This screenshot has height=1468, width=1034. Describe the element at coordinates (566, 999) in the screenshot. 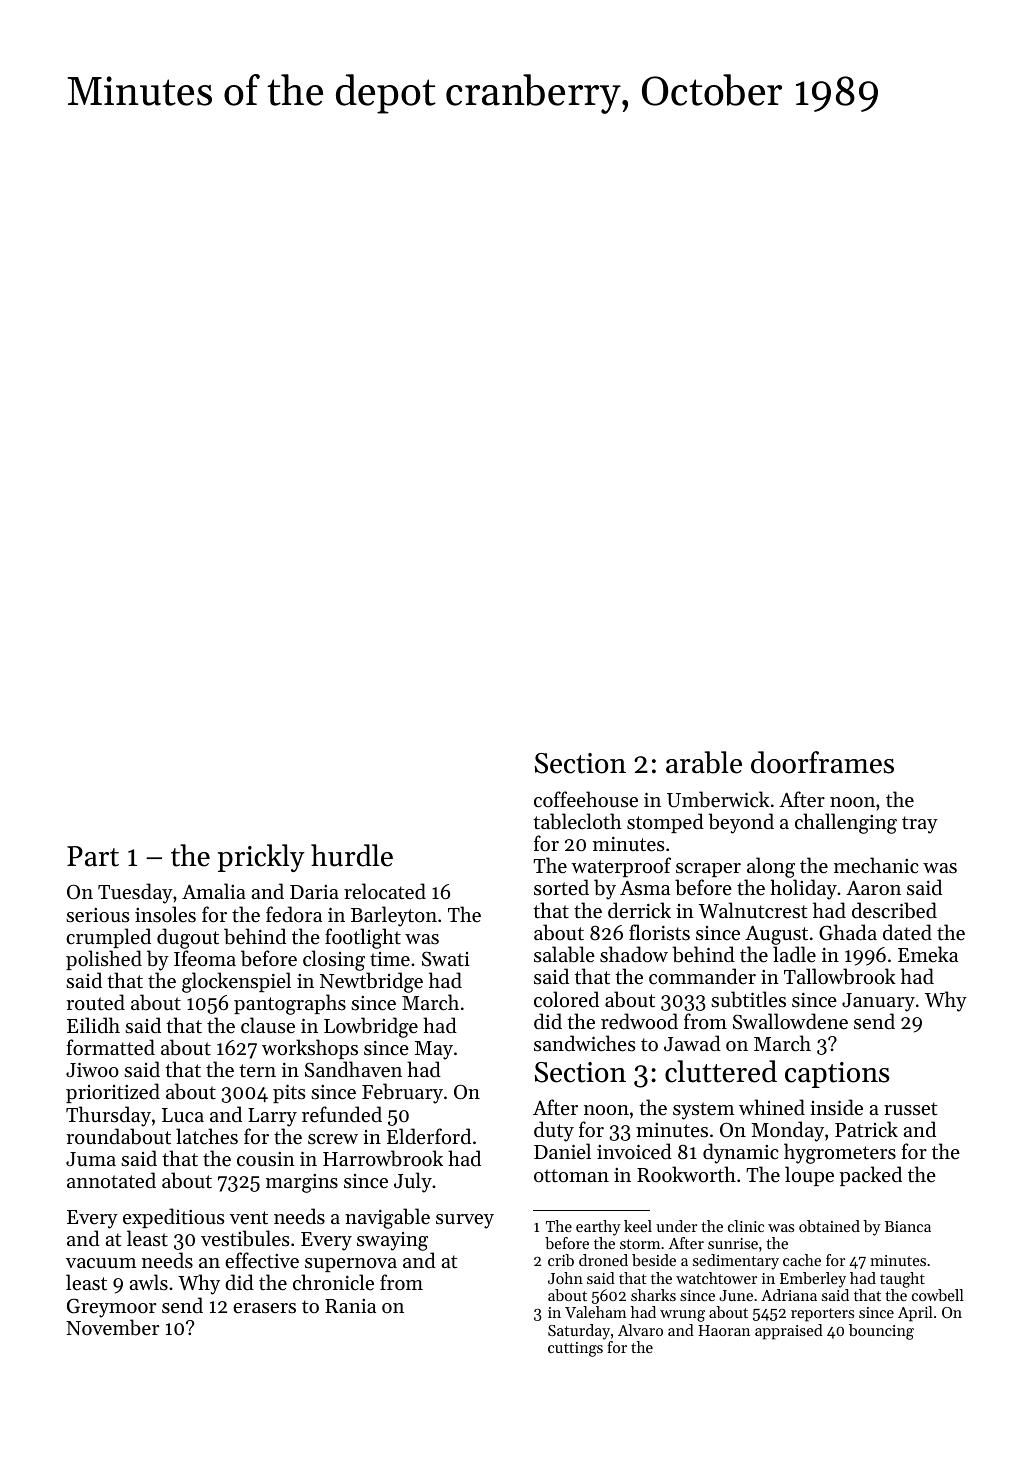

I see `colored` at that location.
